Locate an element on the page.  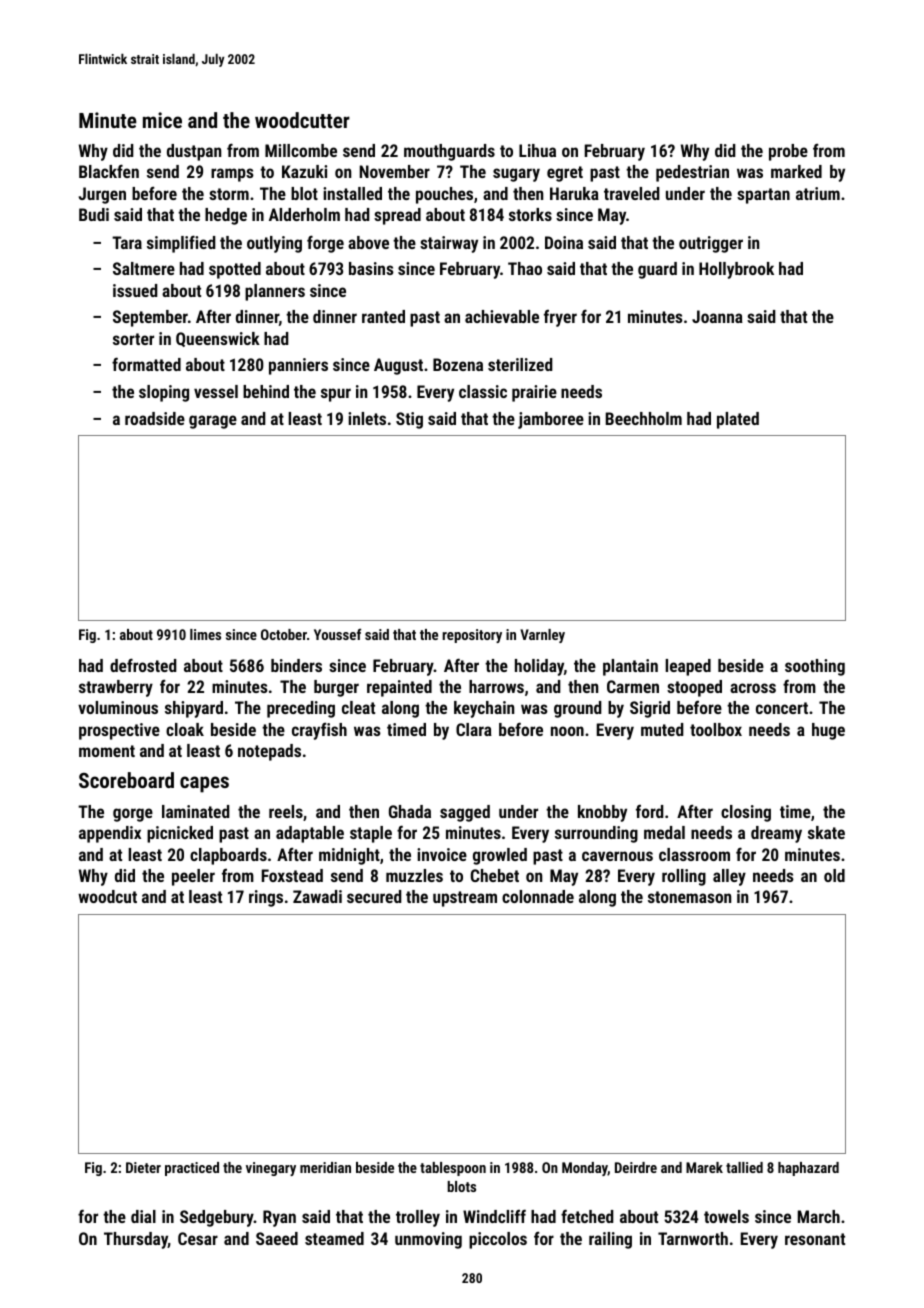
mice is located at coordinates (162, 120).
